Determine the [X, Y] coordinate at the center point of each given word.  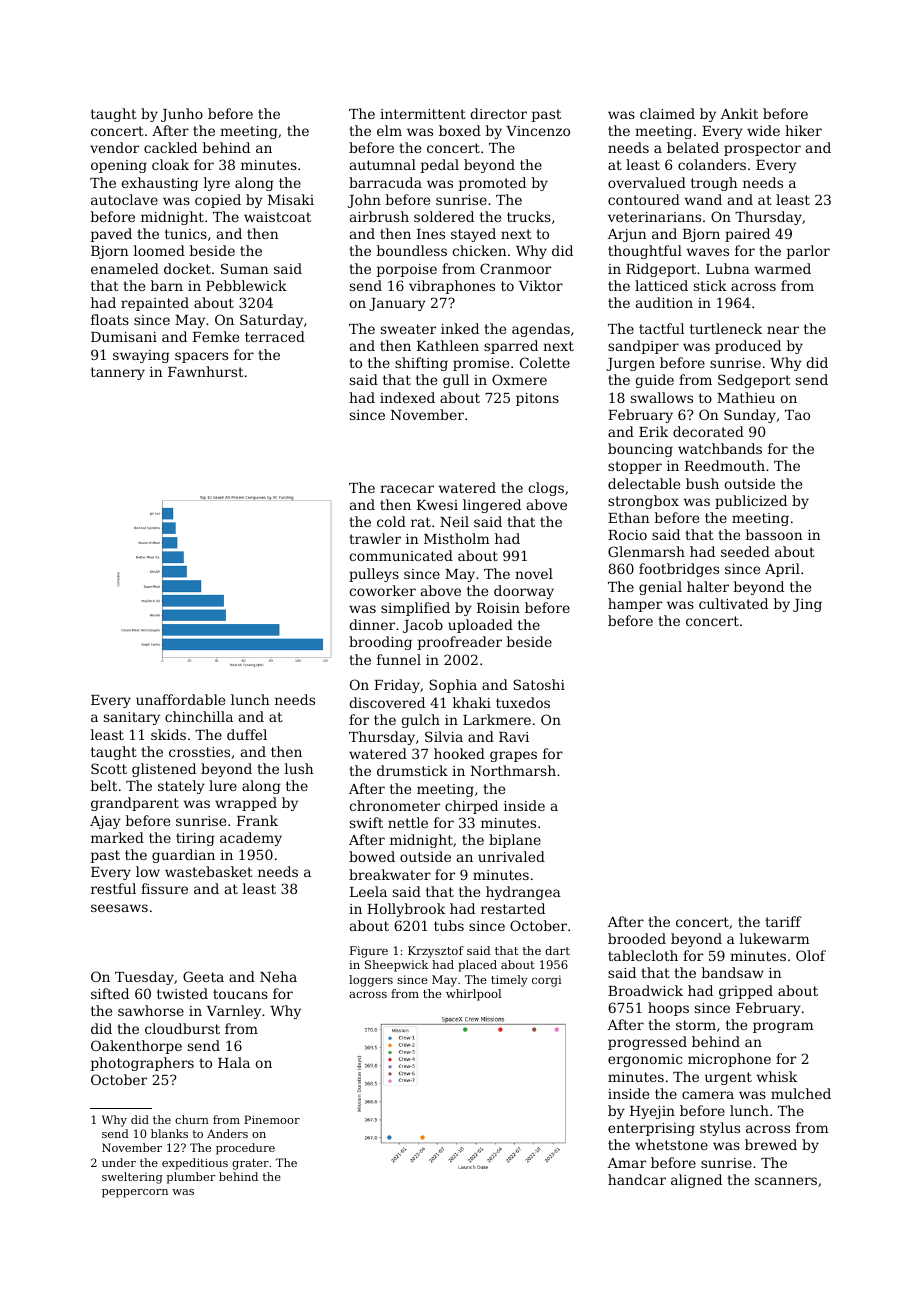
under [119, 1162]
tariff [783, 921]
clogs [546, 489]
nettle [408, 822]
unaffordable [180, 699]
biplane [515, 841]
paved [111, 235]
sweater [408, 329]
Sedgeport [754, 381]
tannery [118, 373]
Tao [797, 415]
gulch [420, 721]
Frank [257, 820]
